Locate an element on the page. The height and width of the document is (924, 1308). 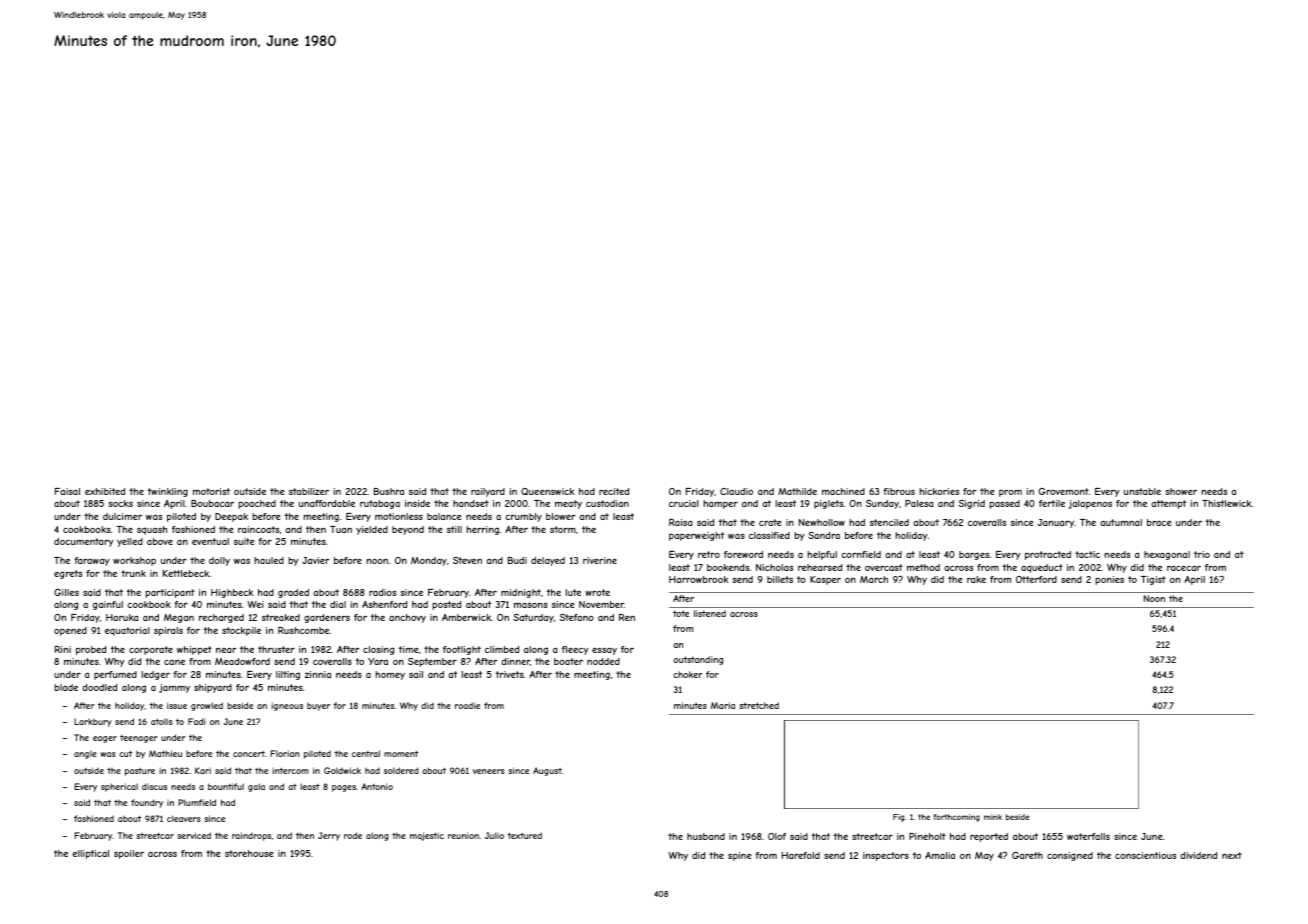
Florian is located at coordinates (285, 753).
